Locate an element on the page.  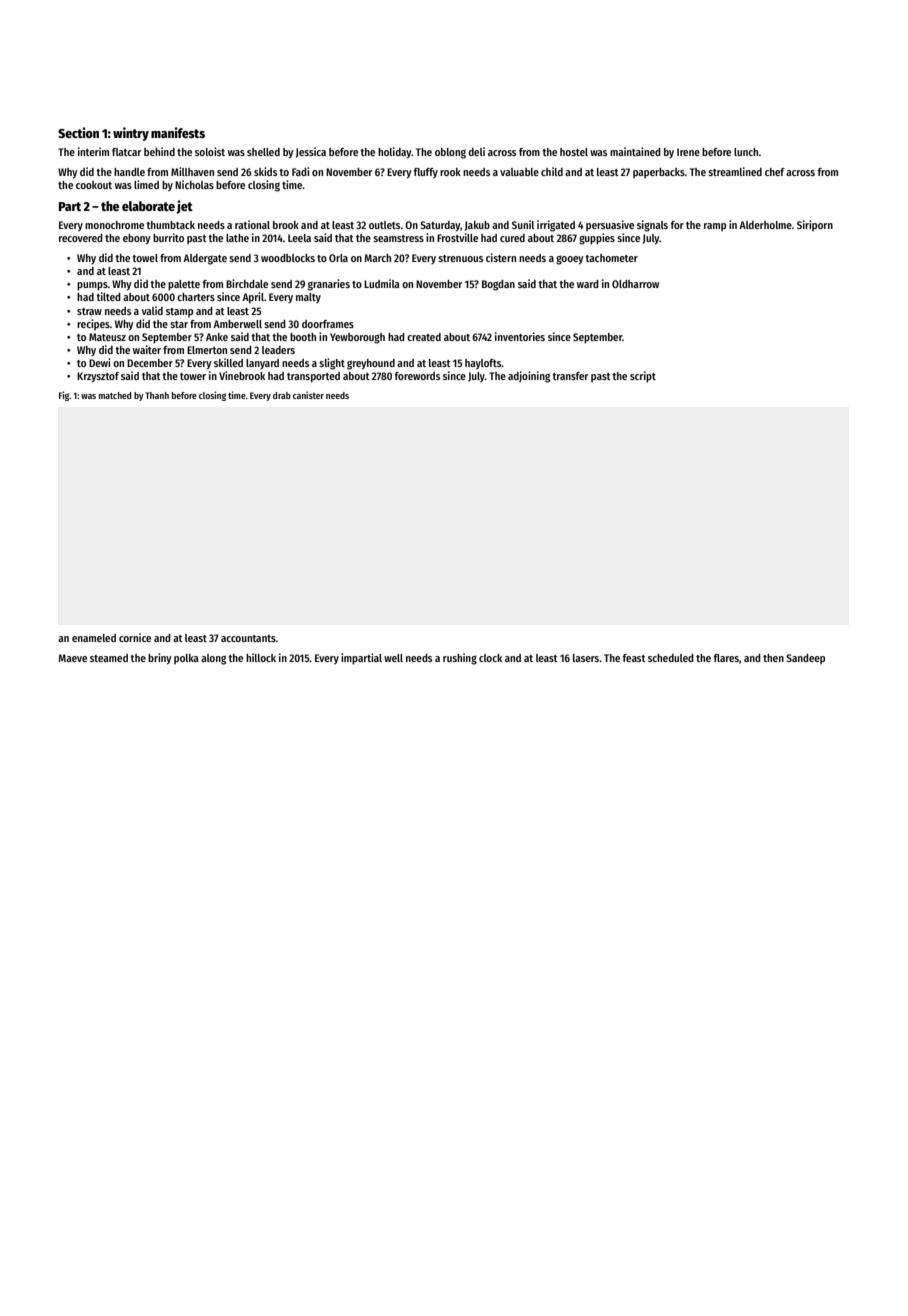
accountants is located at coordinates (248, 638).
